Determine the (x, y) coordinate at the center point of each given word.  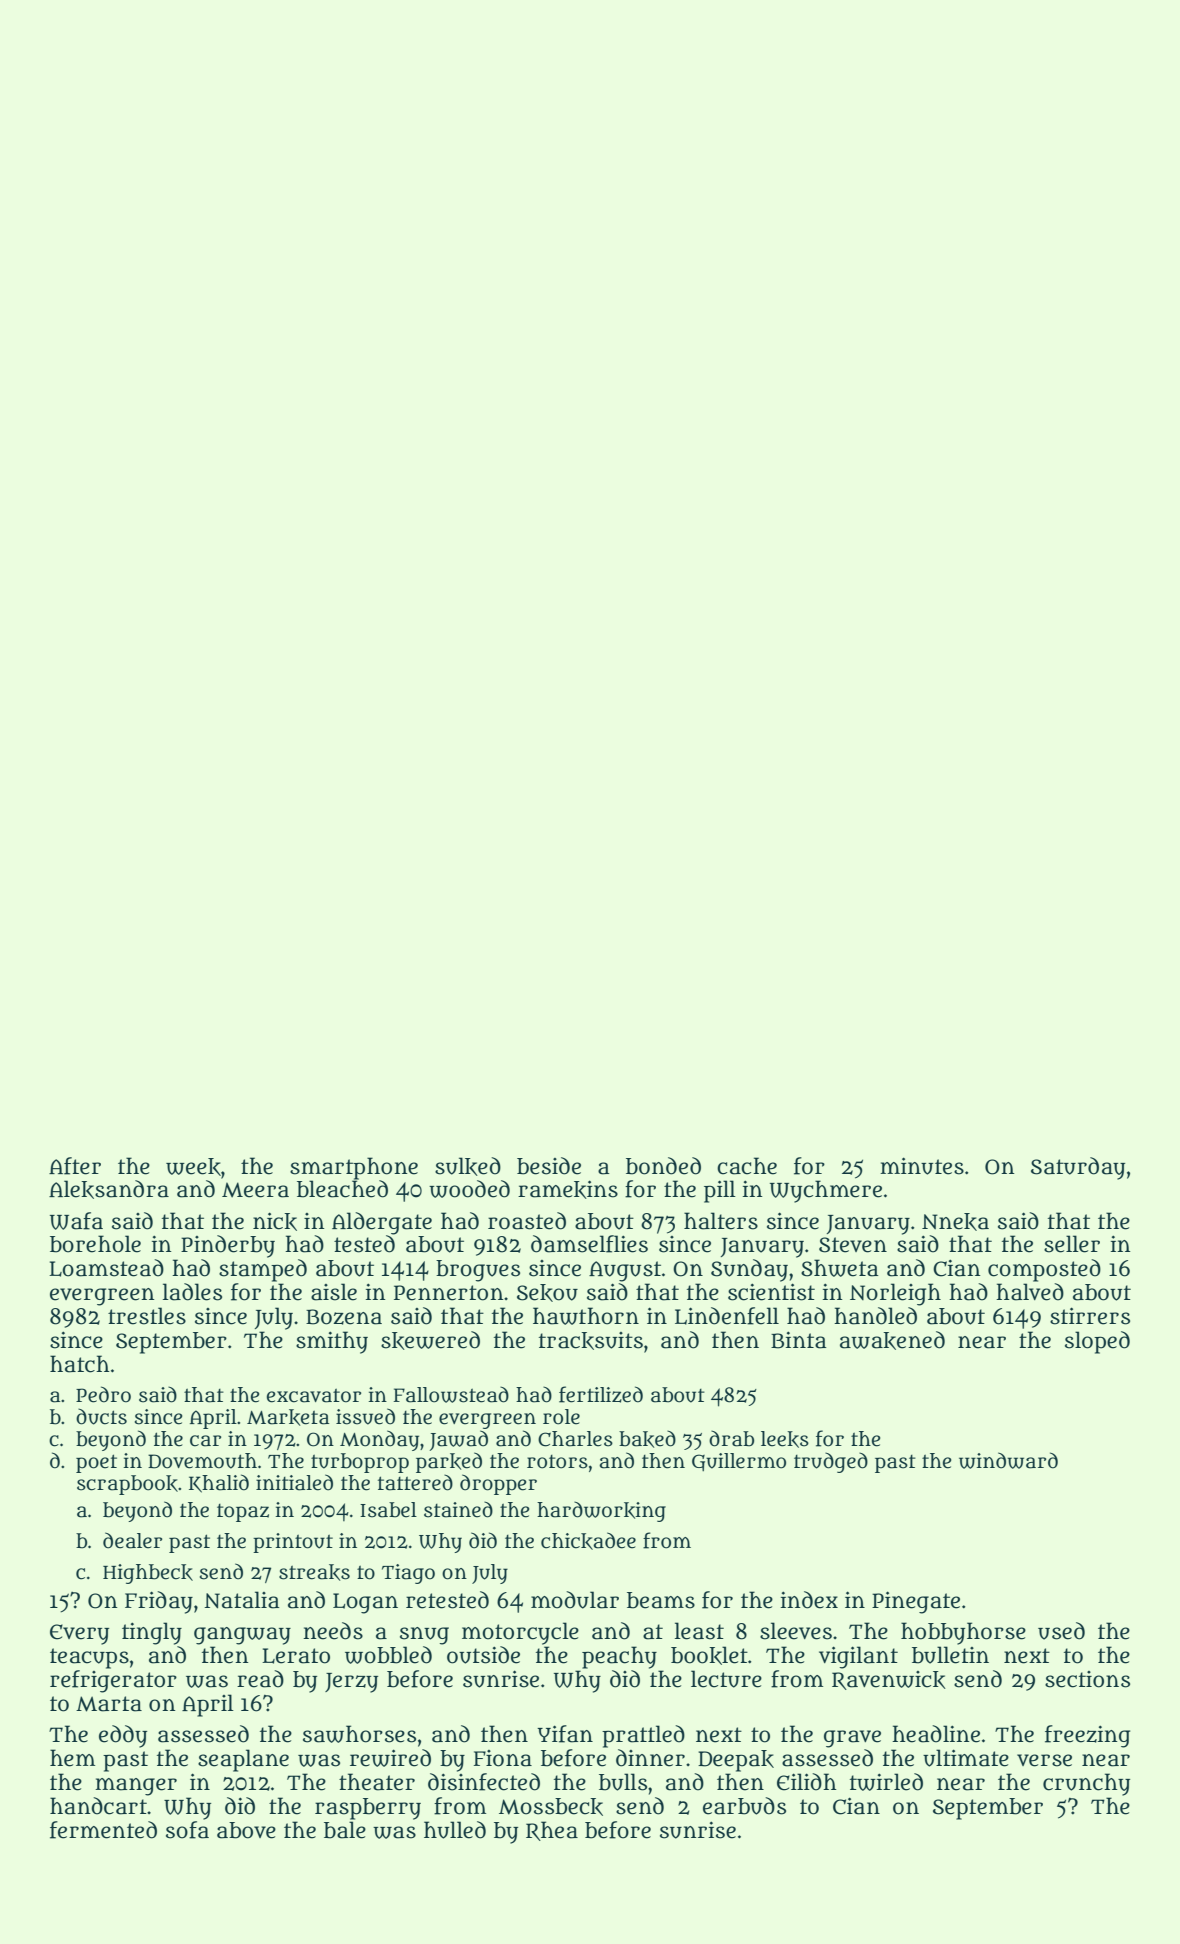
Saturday (1078, 1168)
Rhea (552, 1831)
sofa (187, 1830)
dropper (498, 1484)
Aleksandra (109, 1189)
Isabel (388, 1510)
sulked (468, 1166)
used (1061, 1631)
